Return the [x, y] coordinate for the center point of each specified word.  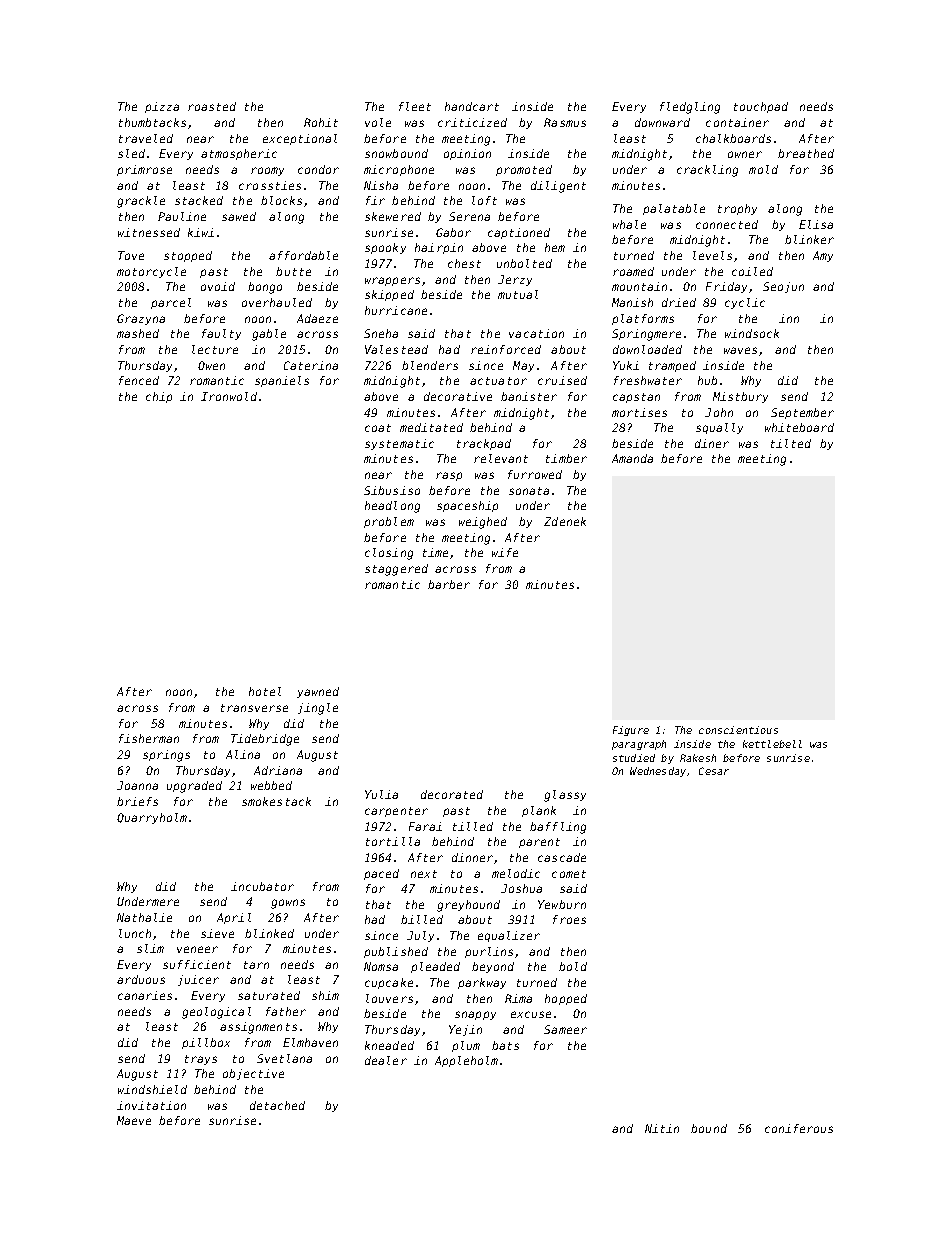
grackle [141, 202]
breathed [806, 153]
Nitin [662, 1128]
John [719, 412]
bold [573, 966]
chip [159, 397]
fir [375, 200]
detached [277, 1105]
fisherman [149, 738]
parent [539, 843]
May [523, 366]
